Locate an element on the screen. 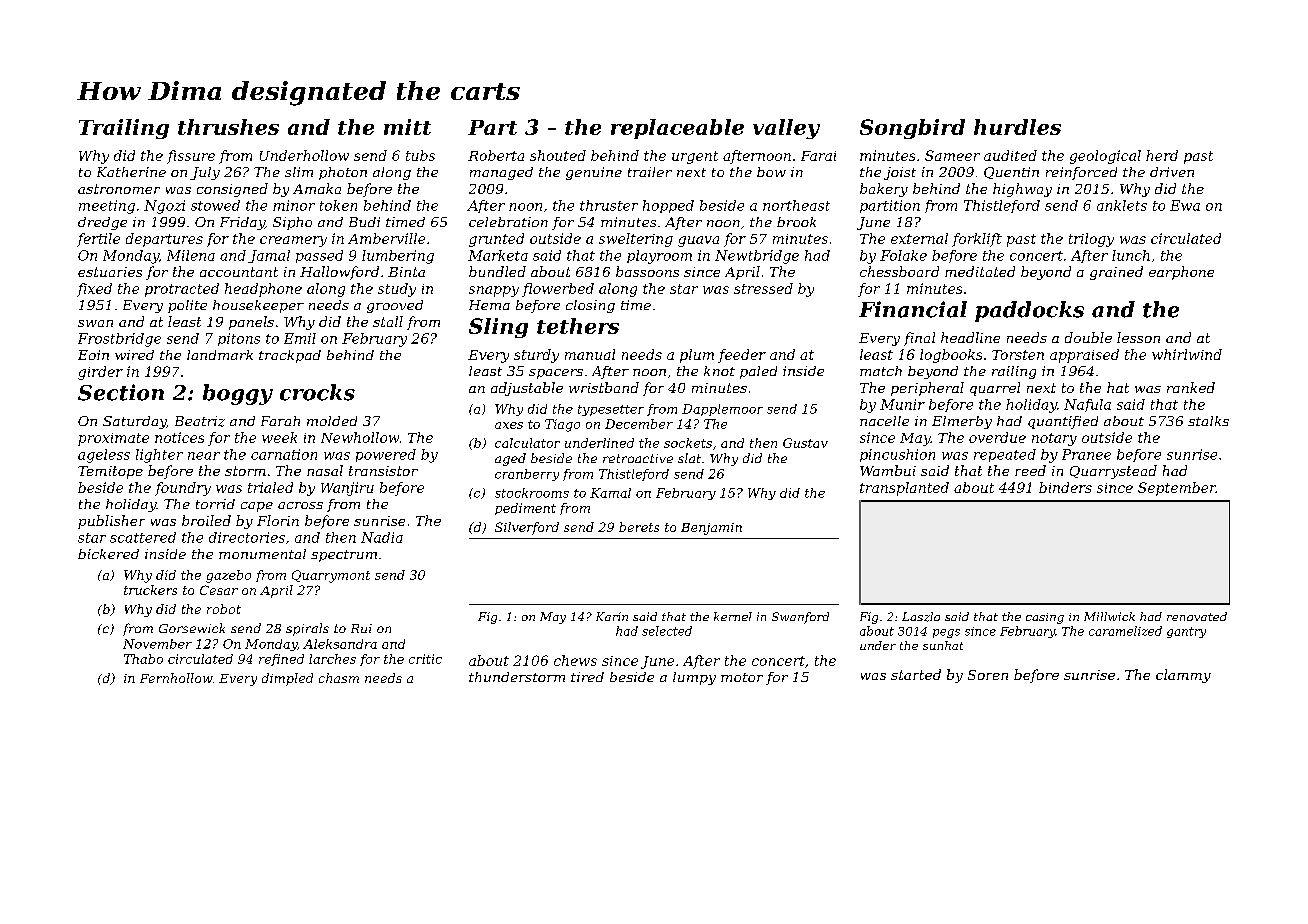  Torsten is located at coordinates (1018, 355).
